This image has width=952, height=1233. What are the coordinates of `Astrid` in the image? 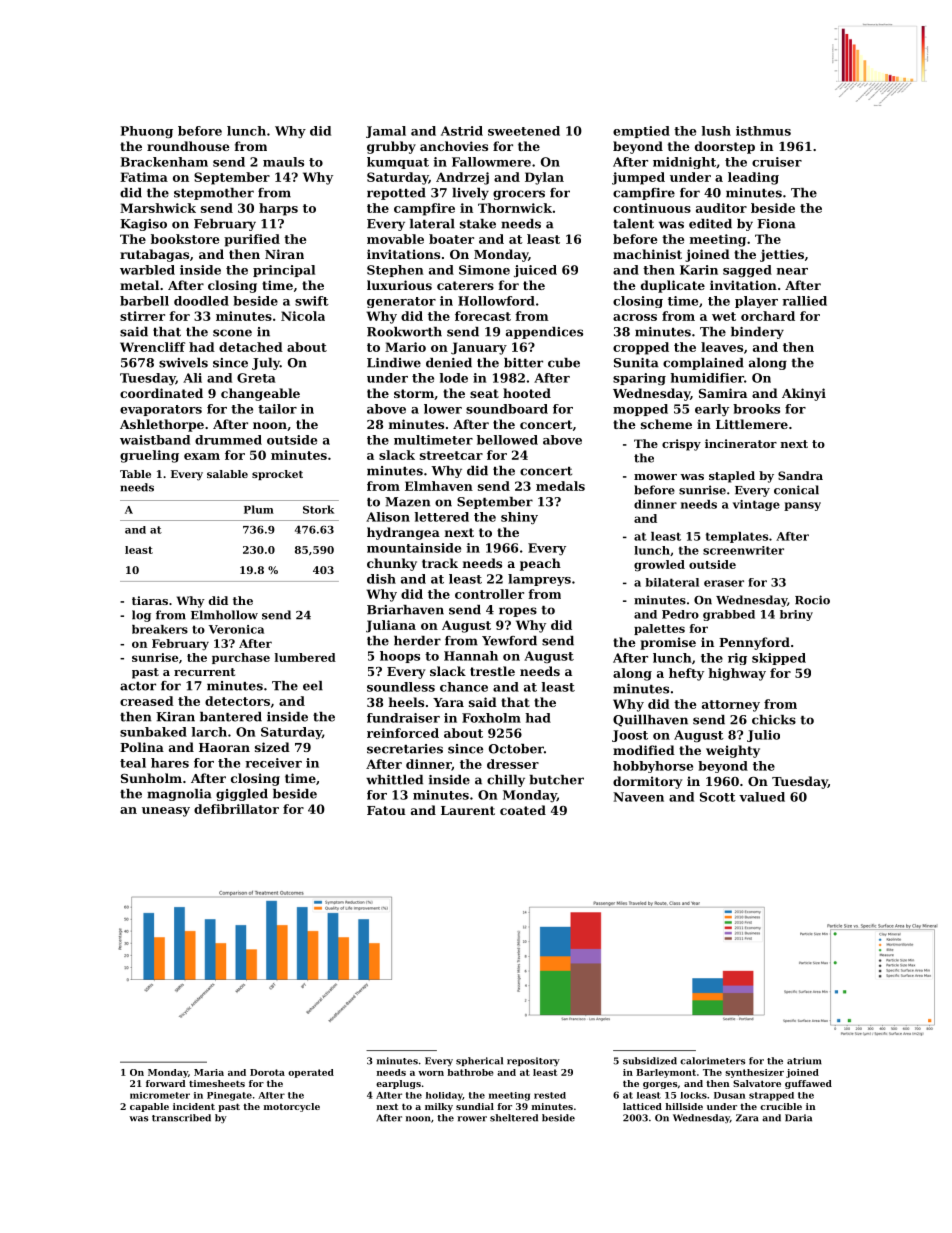 It's located at (462, 131).
